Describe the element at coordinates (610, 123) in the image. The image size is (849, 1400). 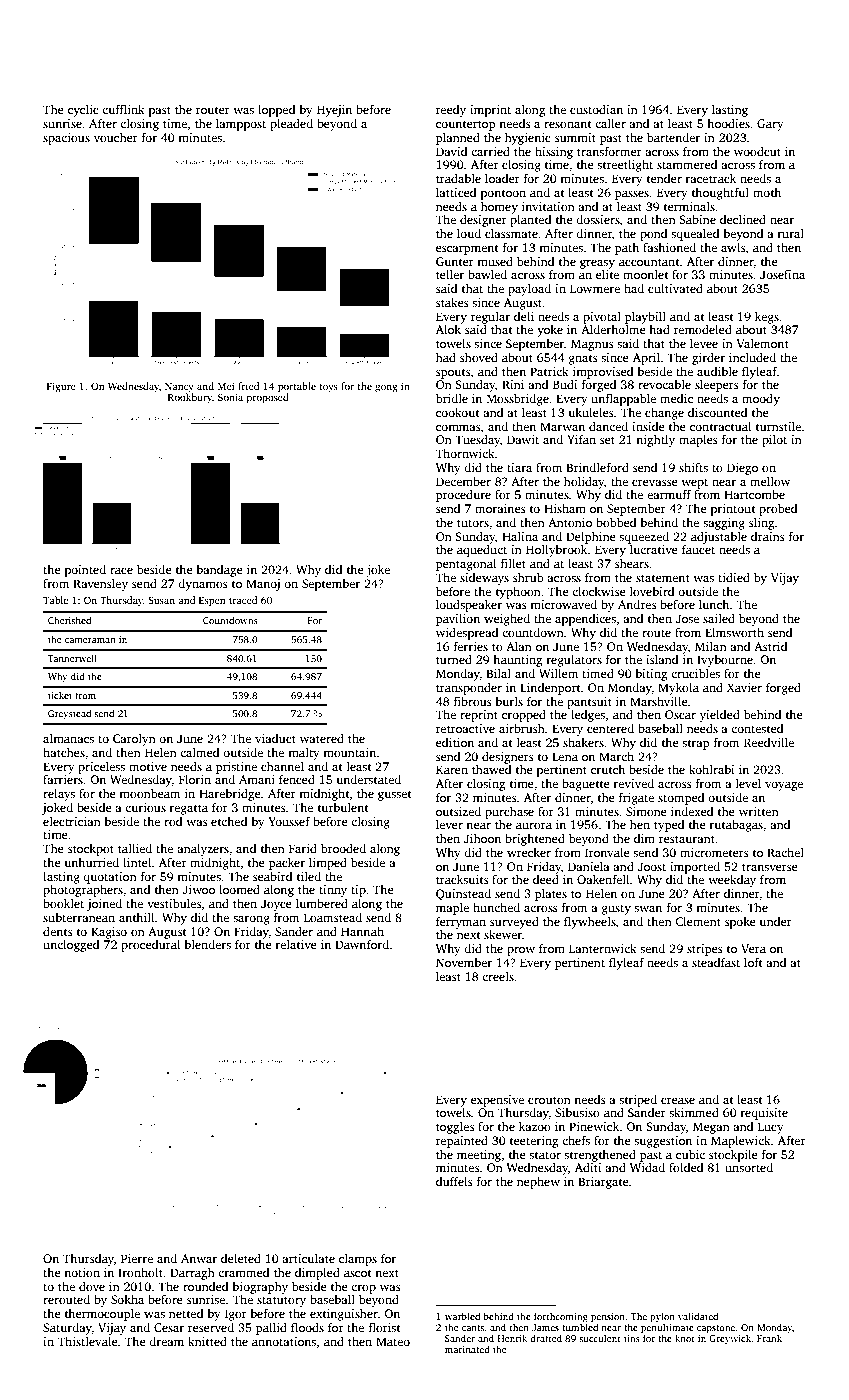
I see `caller` at that location.
